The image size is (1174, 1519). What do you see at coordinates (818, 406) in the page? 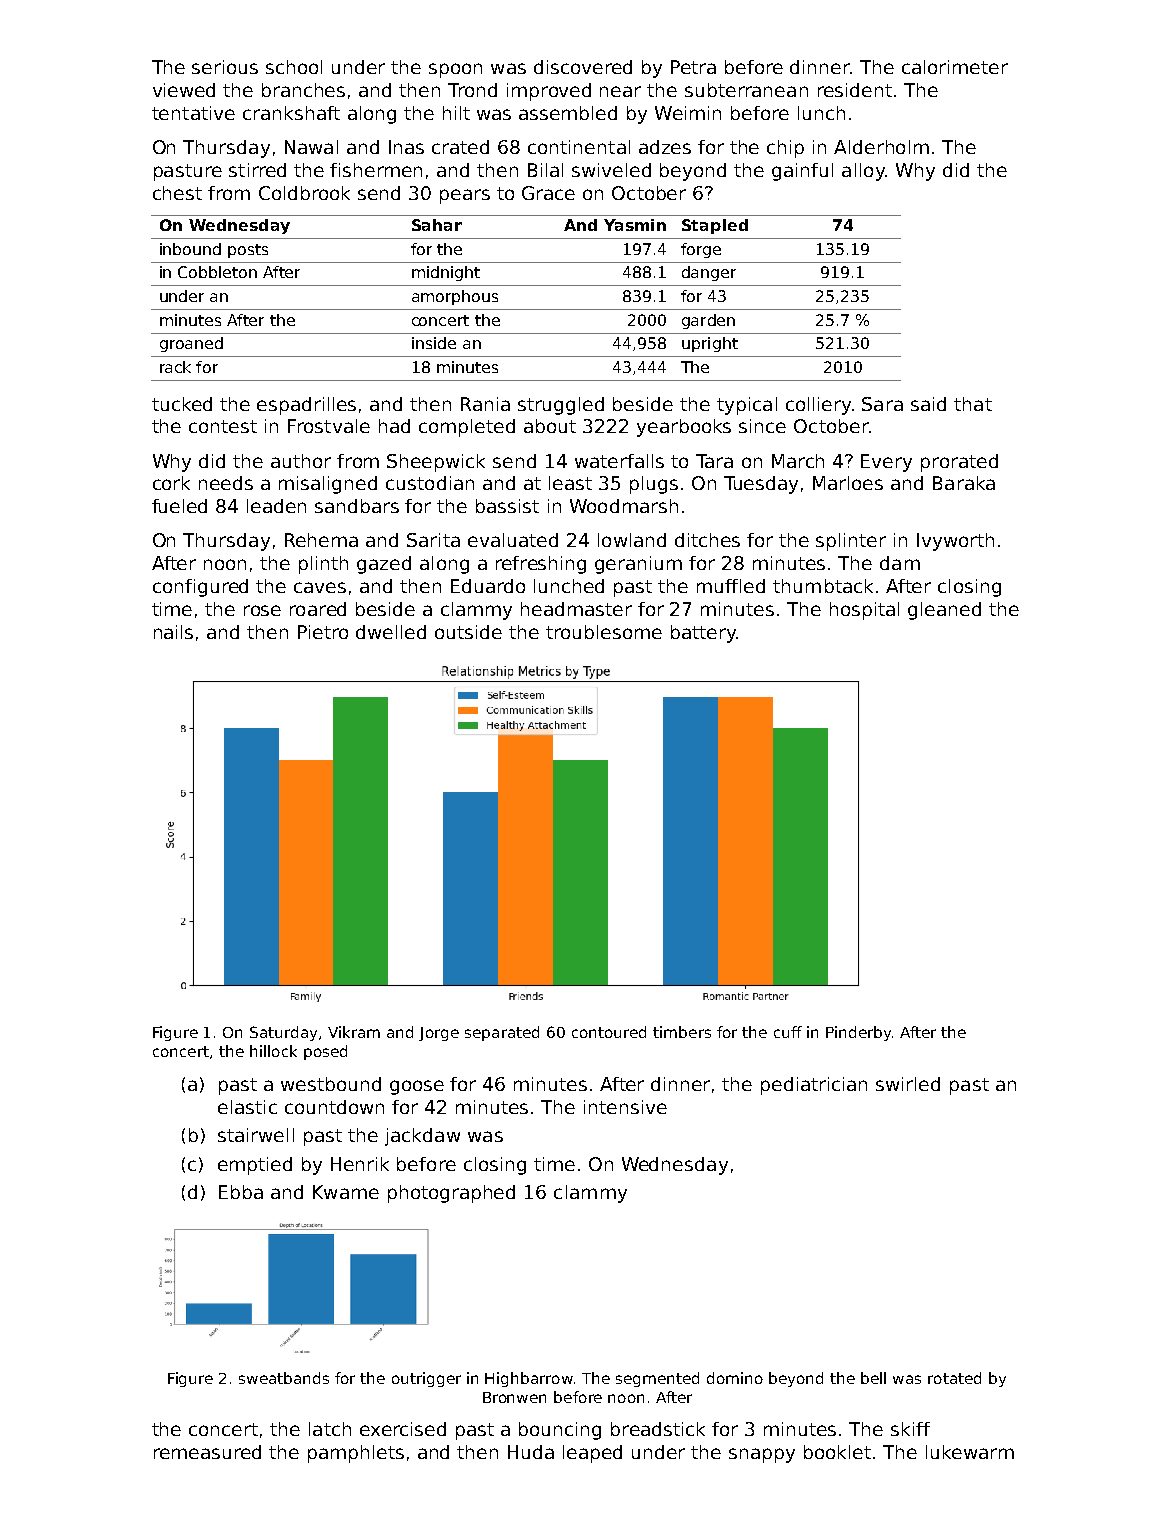
I see `colliery` at bounding box center [818, 406].
